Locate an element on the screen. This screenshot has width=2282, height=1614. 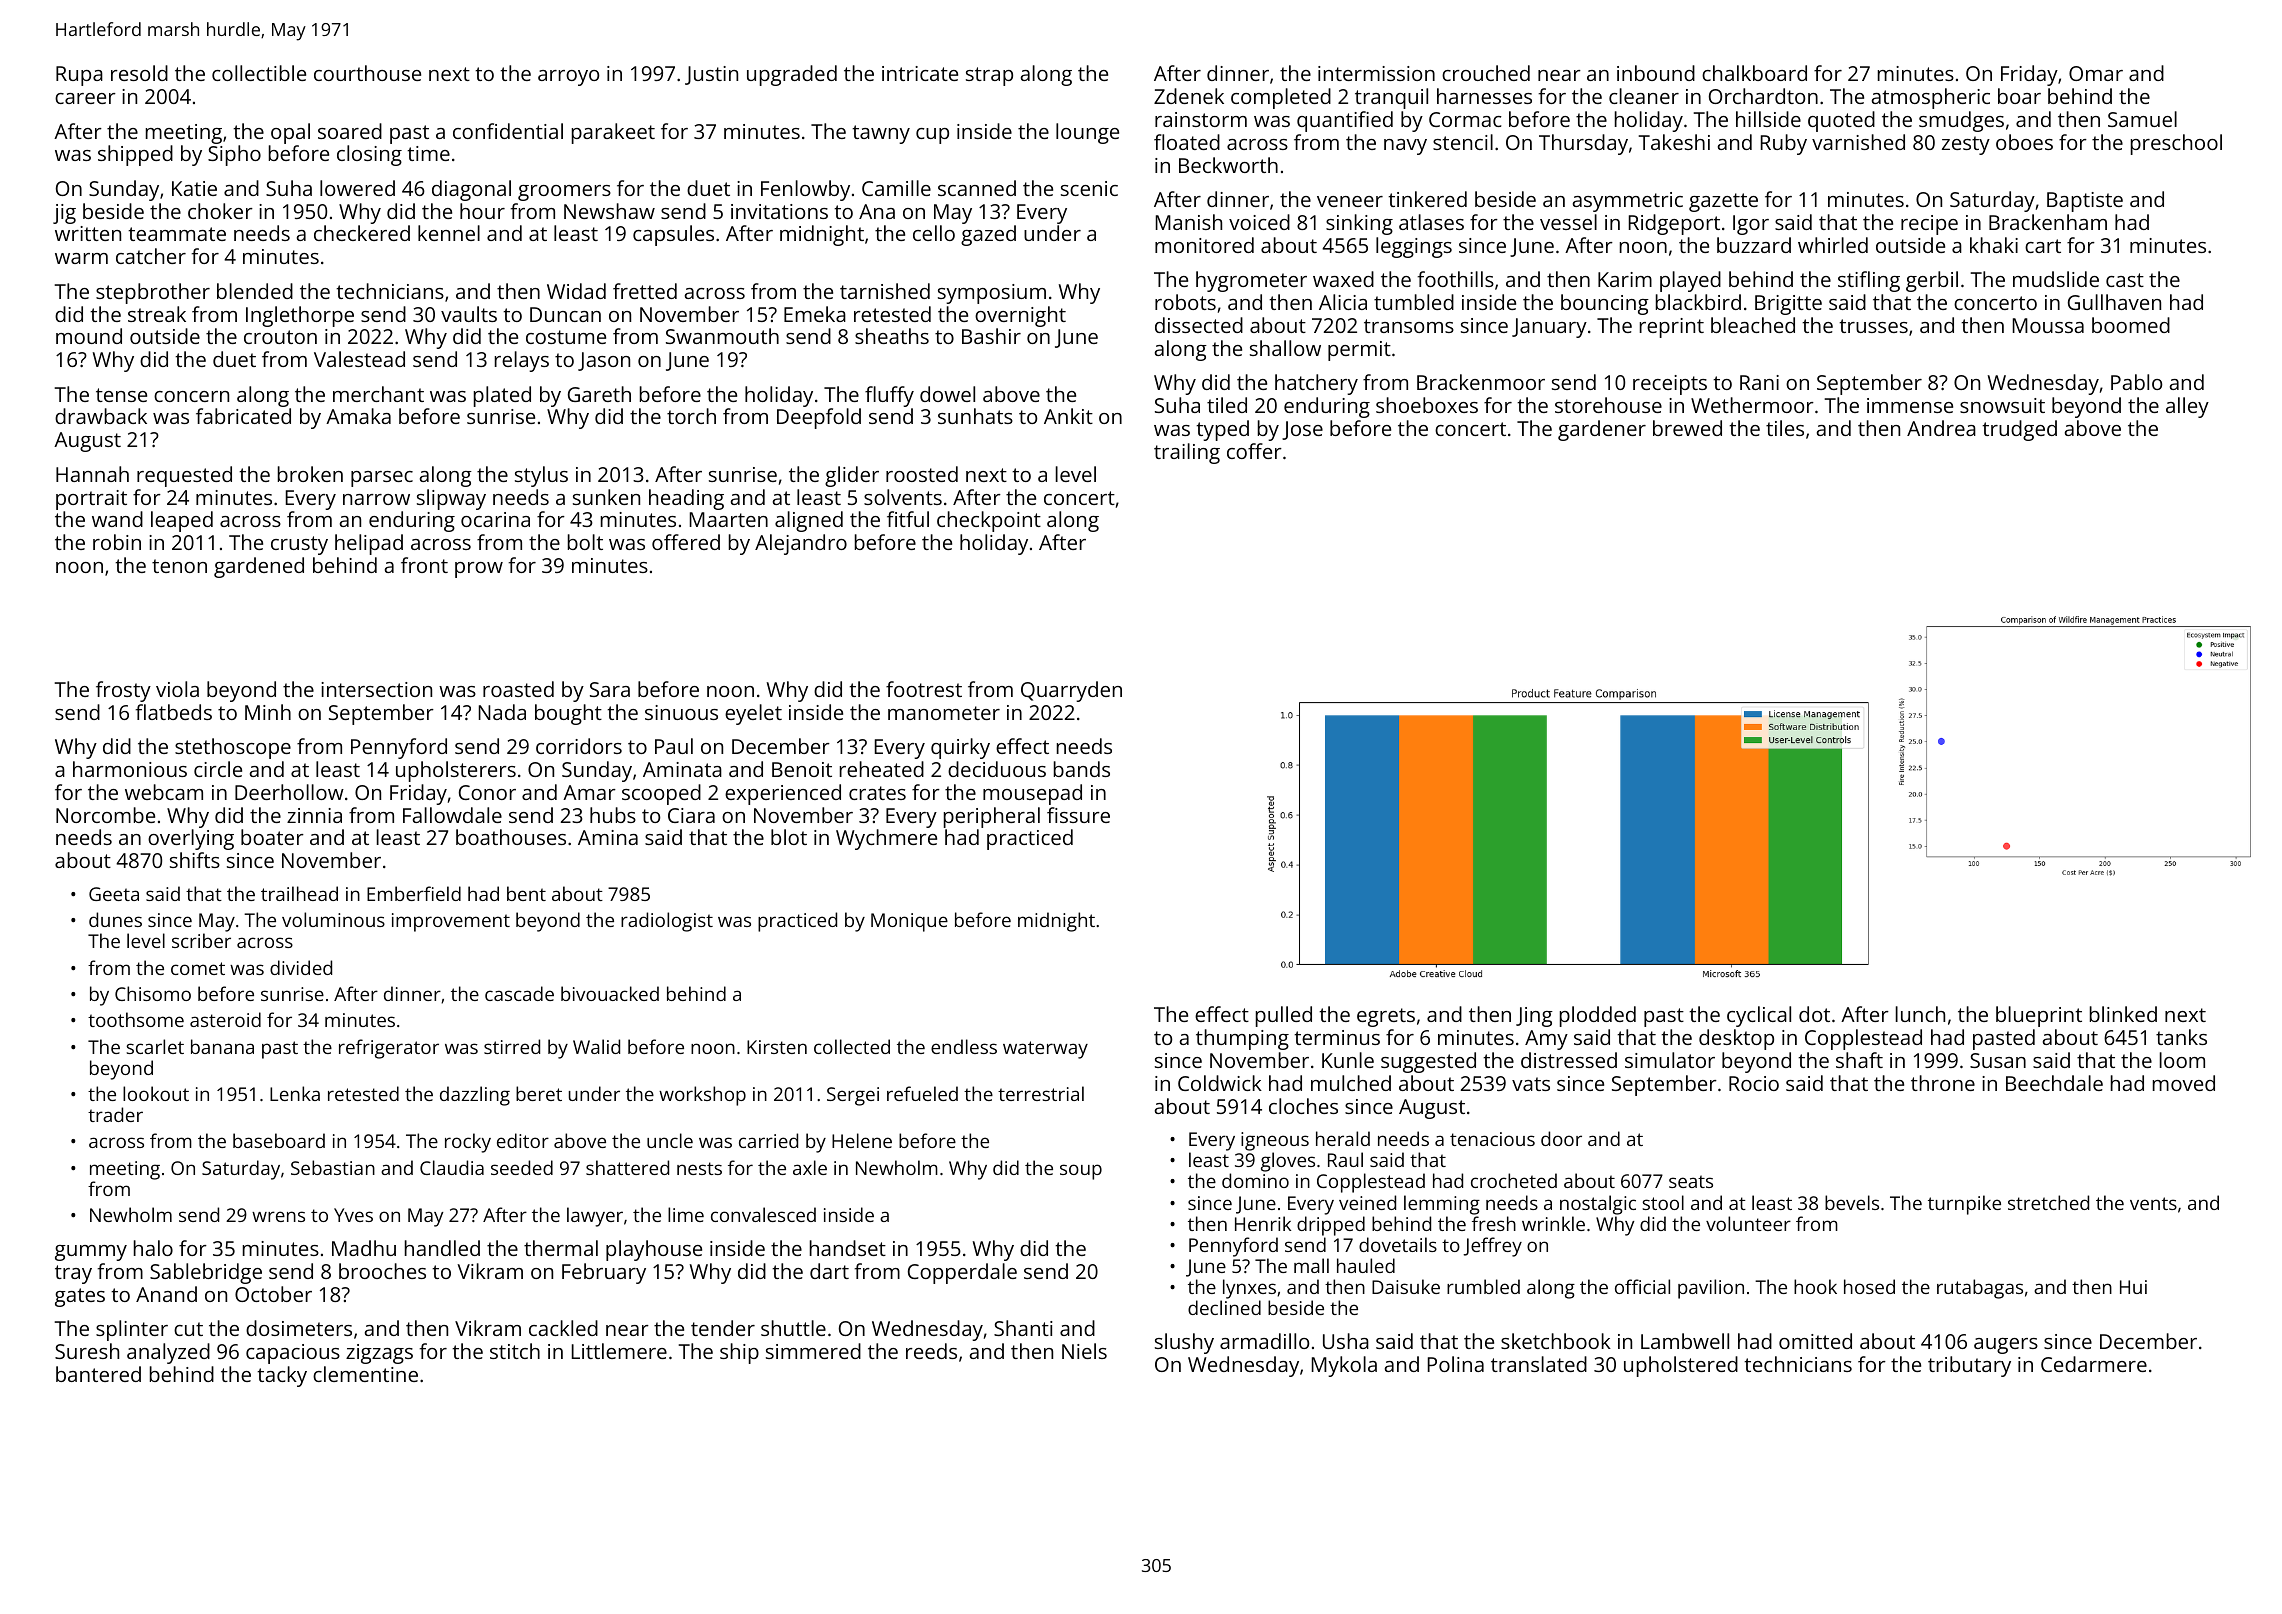
trusses is located at coordinates (1873, 326).
